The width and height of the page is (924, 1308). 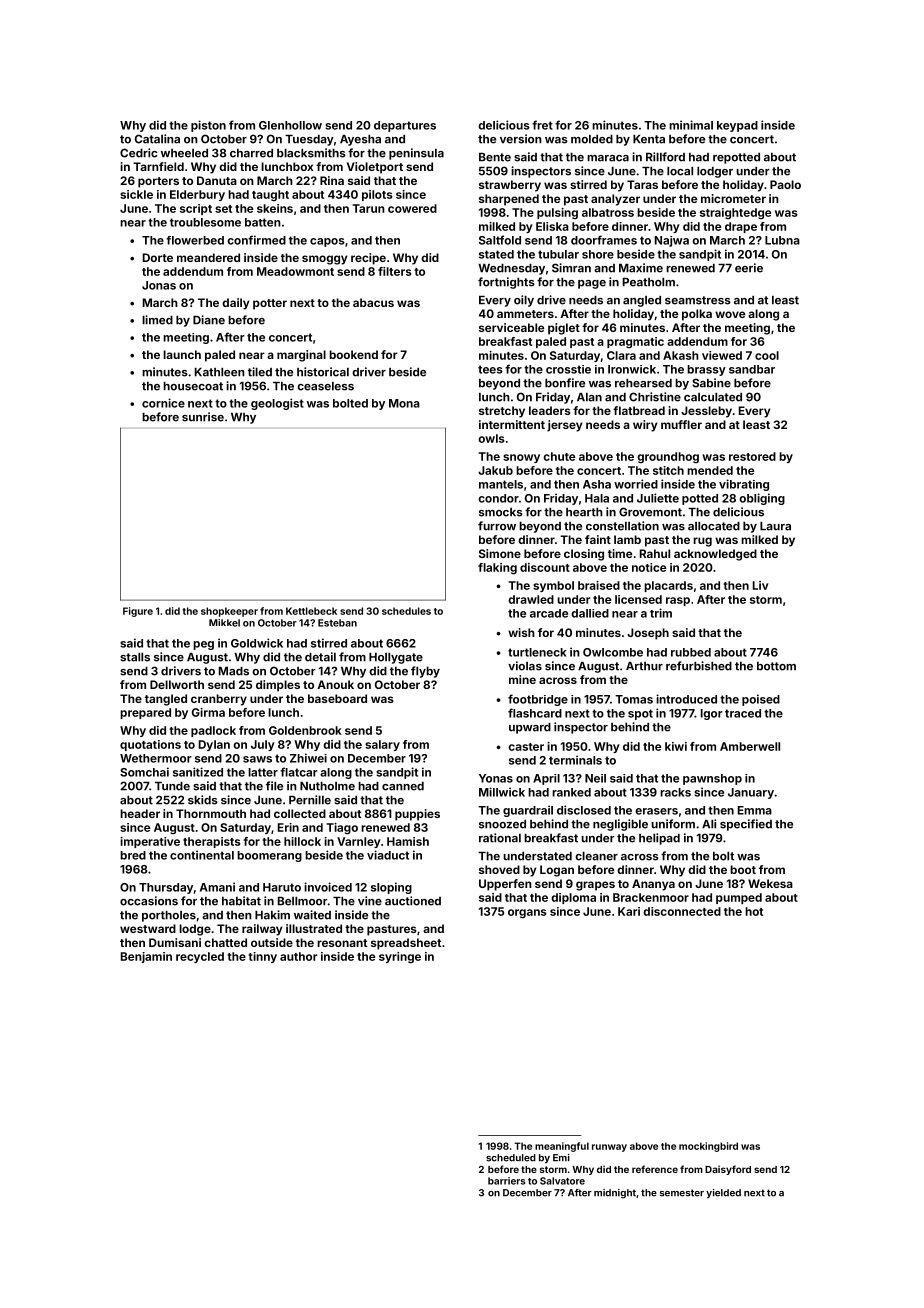 What do you see at coordinates (405, 126) in the page?
I see `departures` at bounding box center [405, 126].
